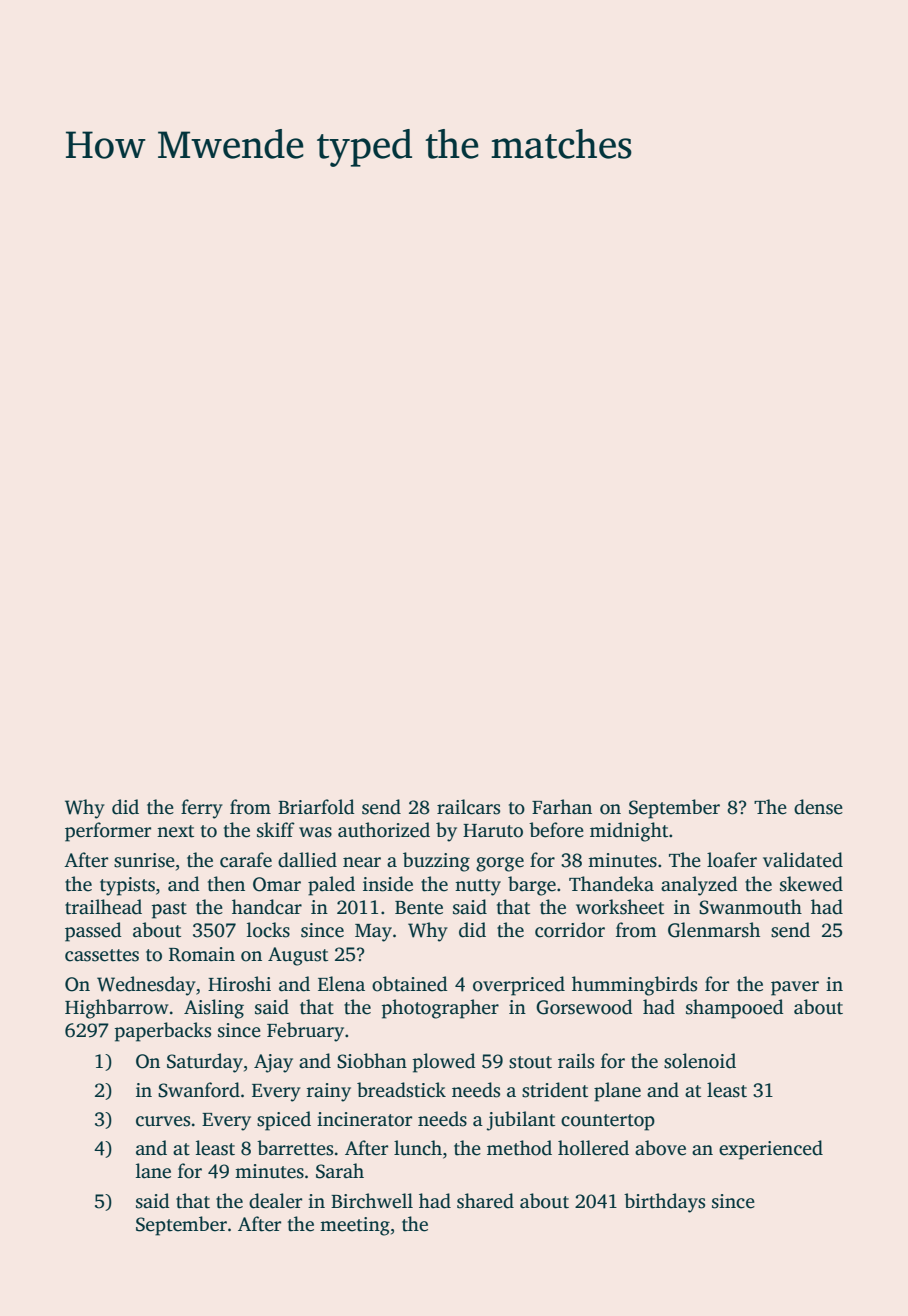 This document has height=1316, width=908. I want to click on Bente, so click(419, 908).
